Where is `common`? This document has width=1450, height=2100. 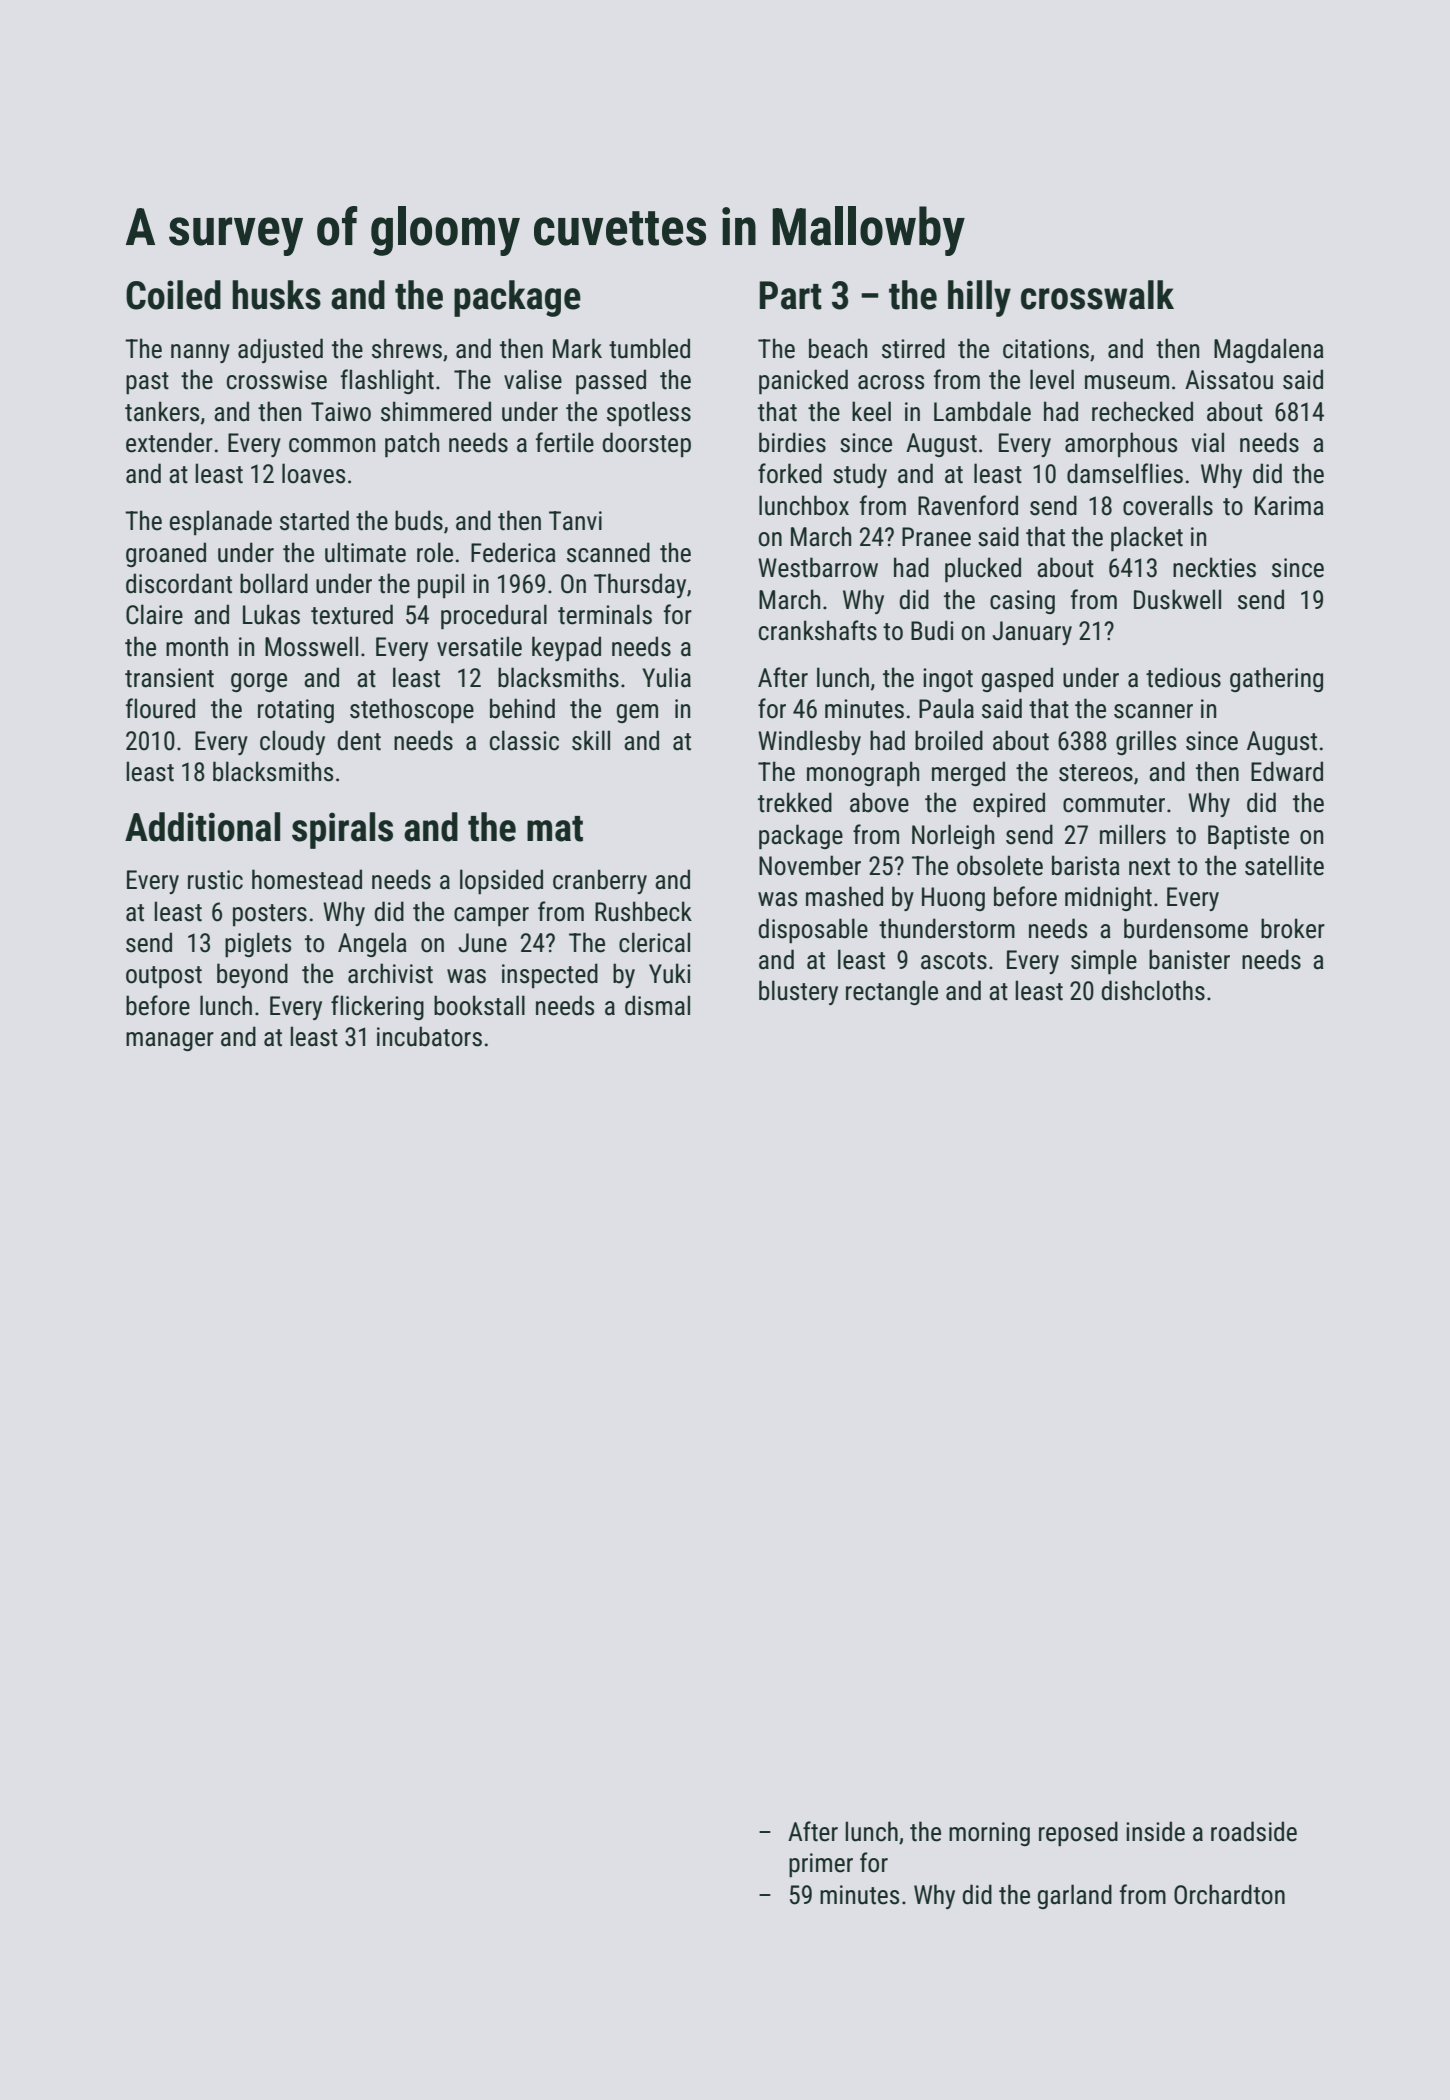
common is located at coordinates (332, 445).
